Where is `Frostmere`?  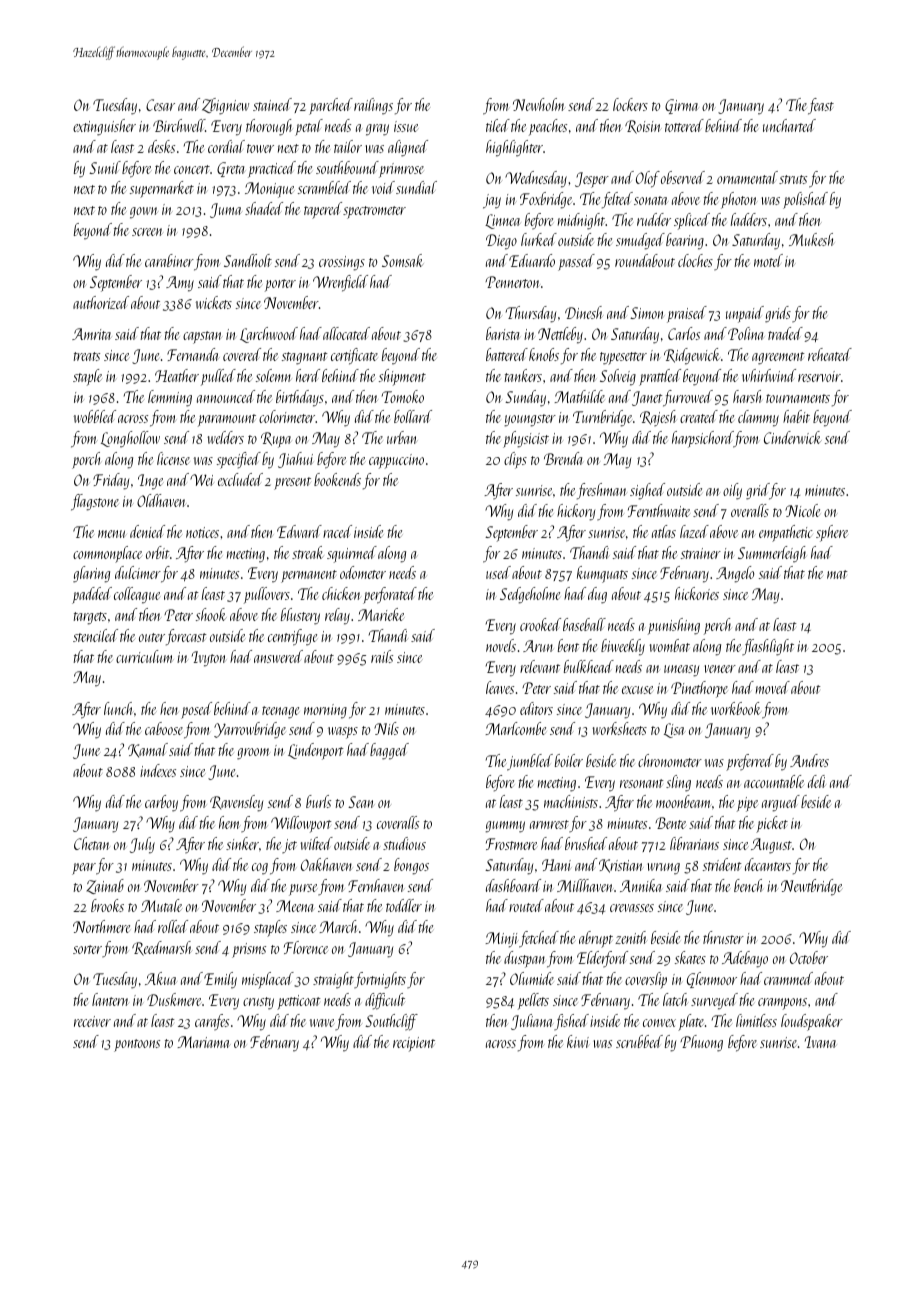 Frostmere is located at coordinates (512, 844).
